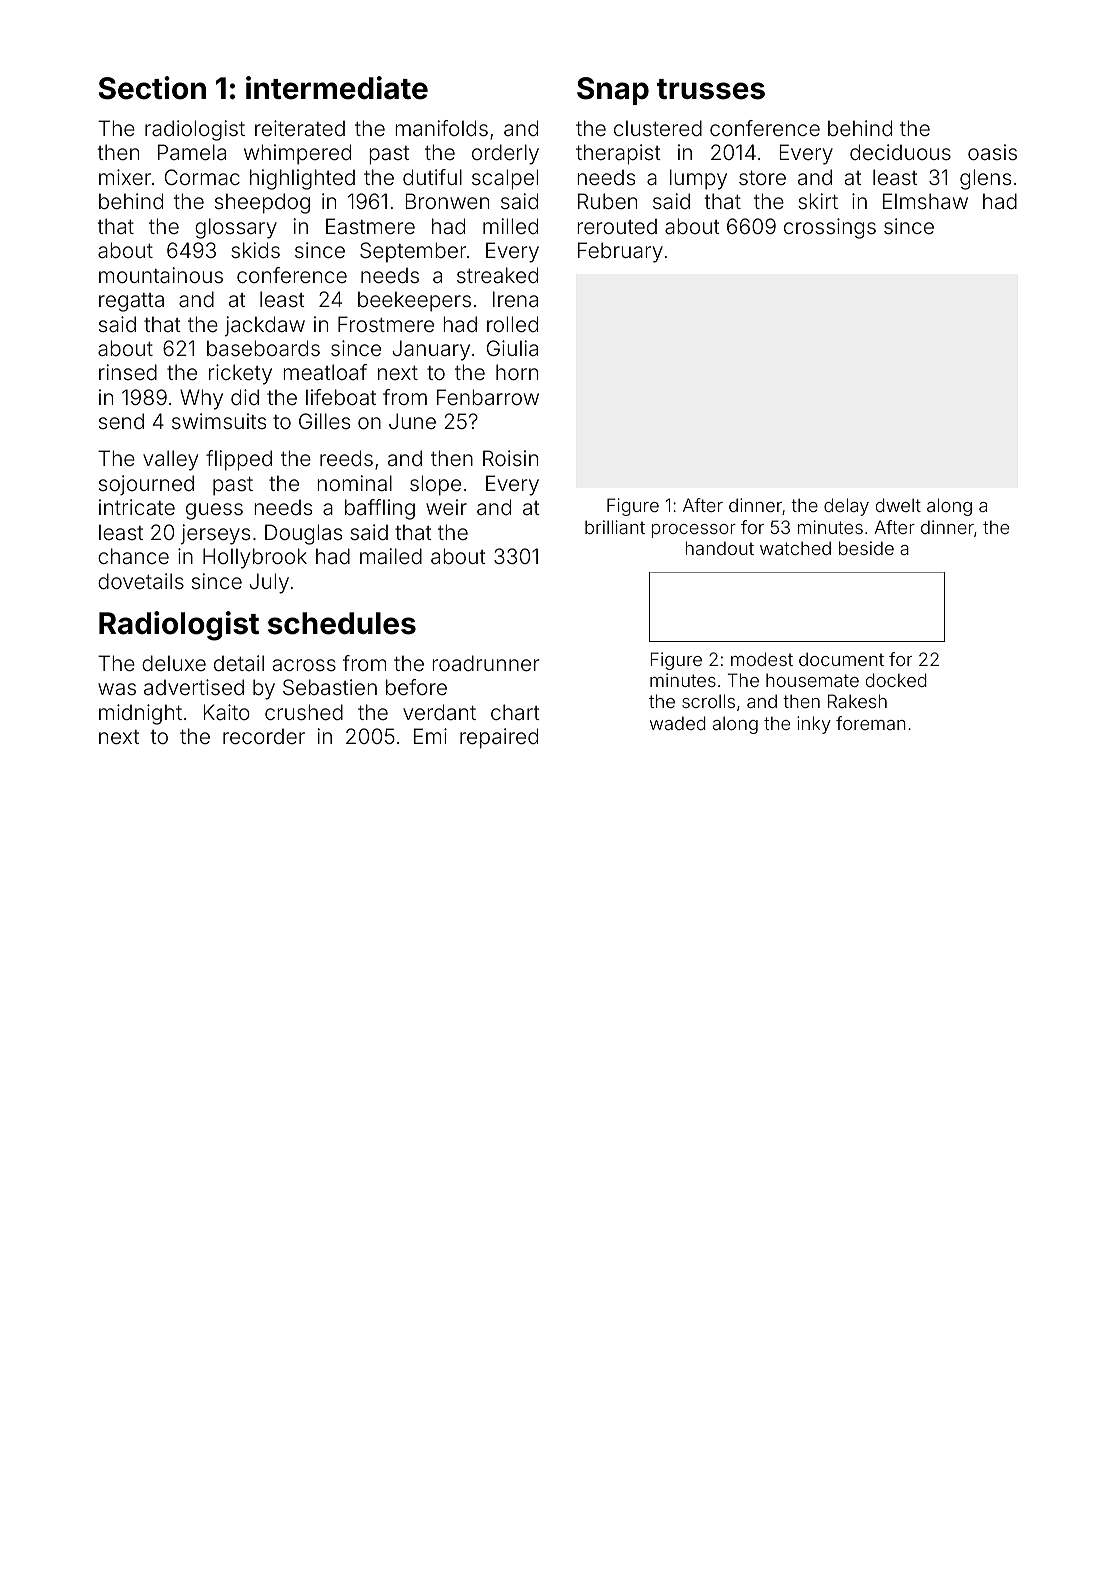 This screenshot has height=1579, width=1116. I want to click on guess, so click(214, 511).
